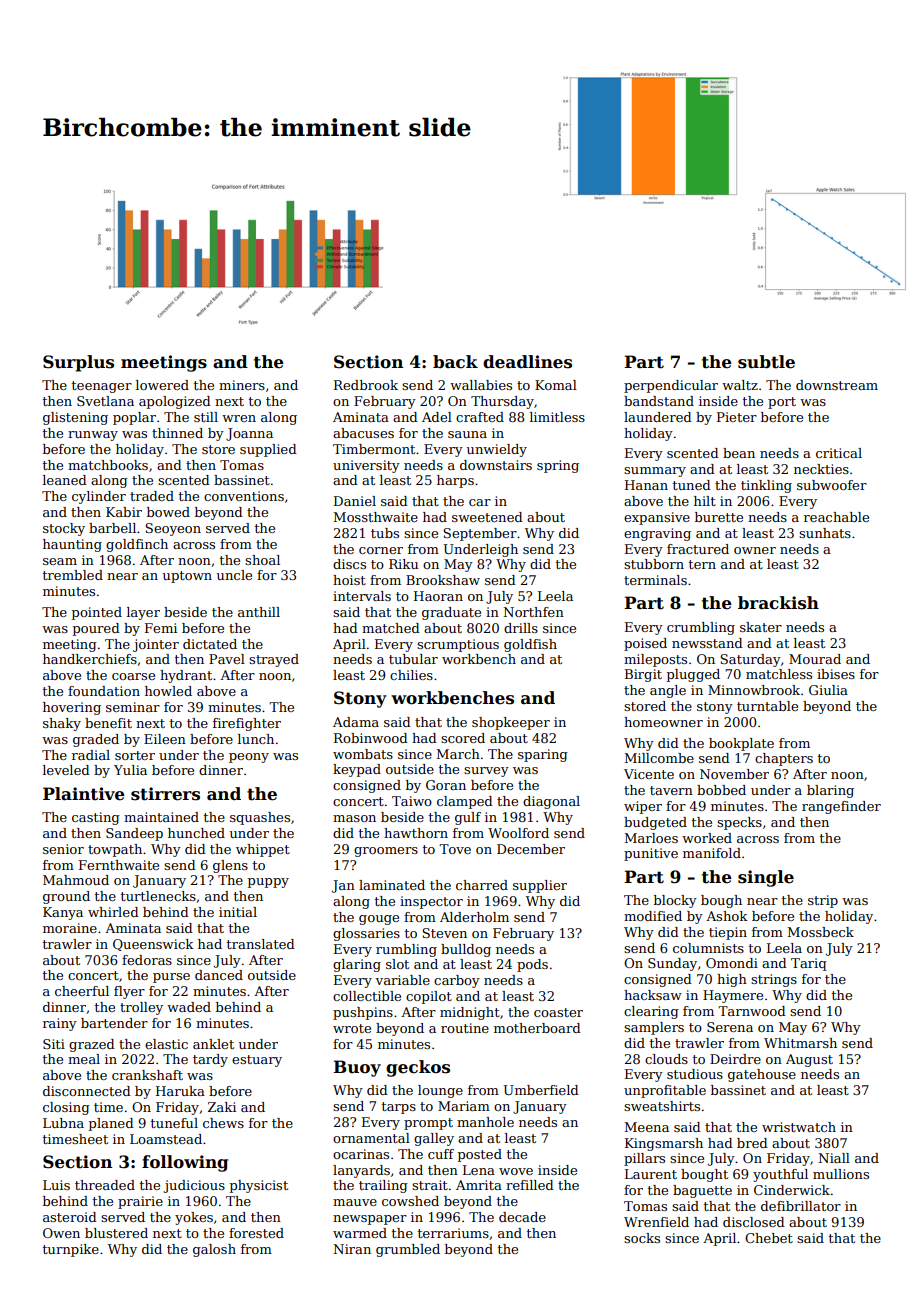 This image has height=1308, width=924. Describe the element at coordinates (137, 545) in the image. I see `goldfinch` at that location.
